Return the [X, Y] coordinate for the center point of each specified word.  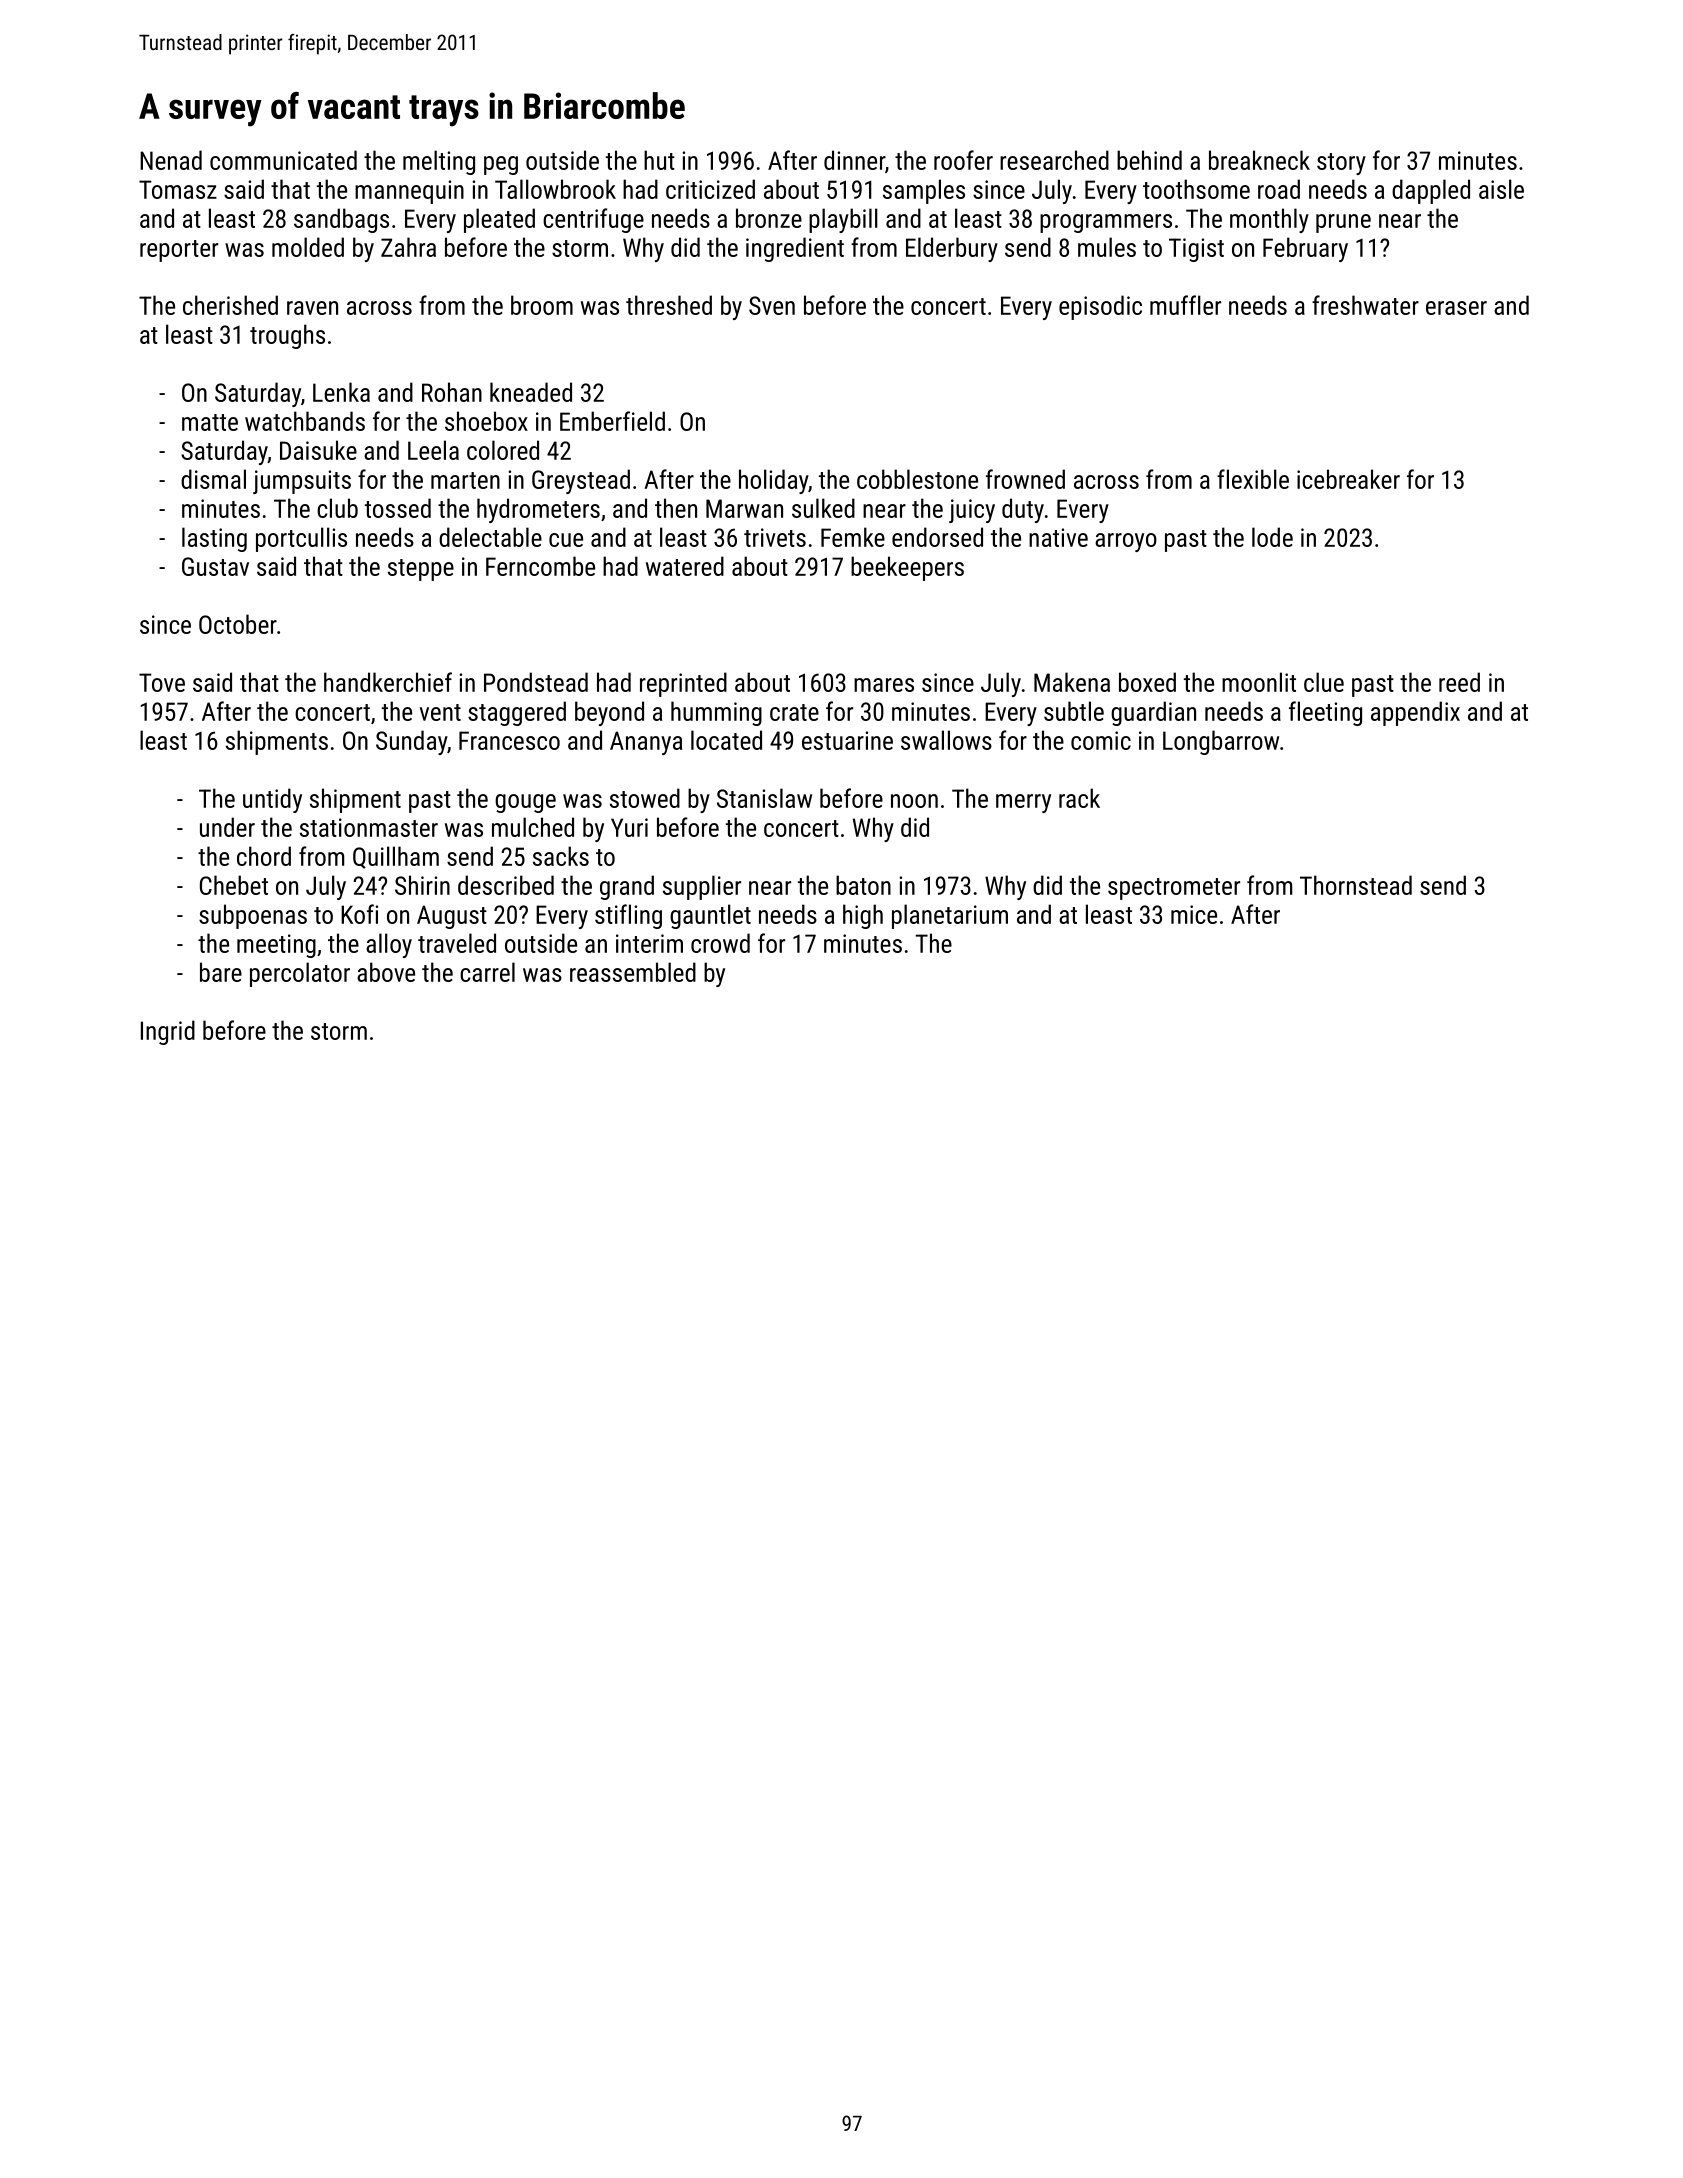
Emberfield [612, 421]
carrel [487, 972]
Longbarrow [1221, 742]
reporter [179, 251]
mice [1194, 914]
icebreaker [1348, 479]
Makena [1072, 682]
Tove [162, 682]
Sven [772, 305]
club [337, 508]
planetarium [950, 916]
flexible [1253, 479]
